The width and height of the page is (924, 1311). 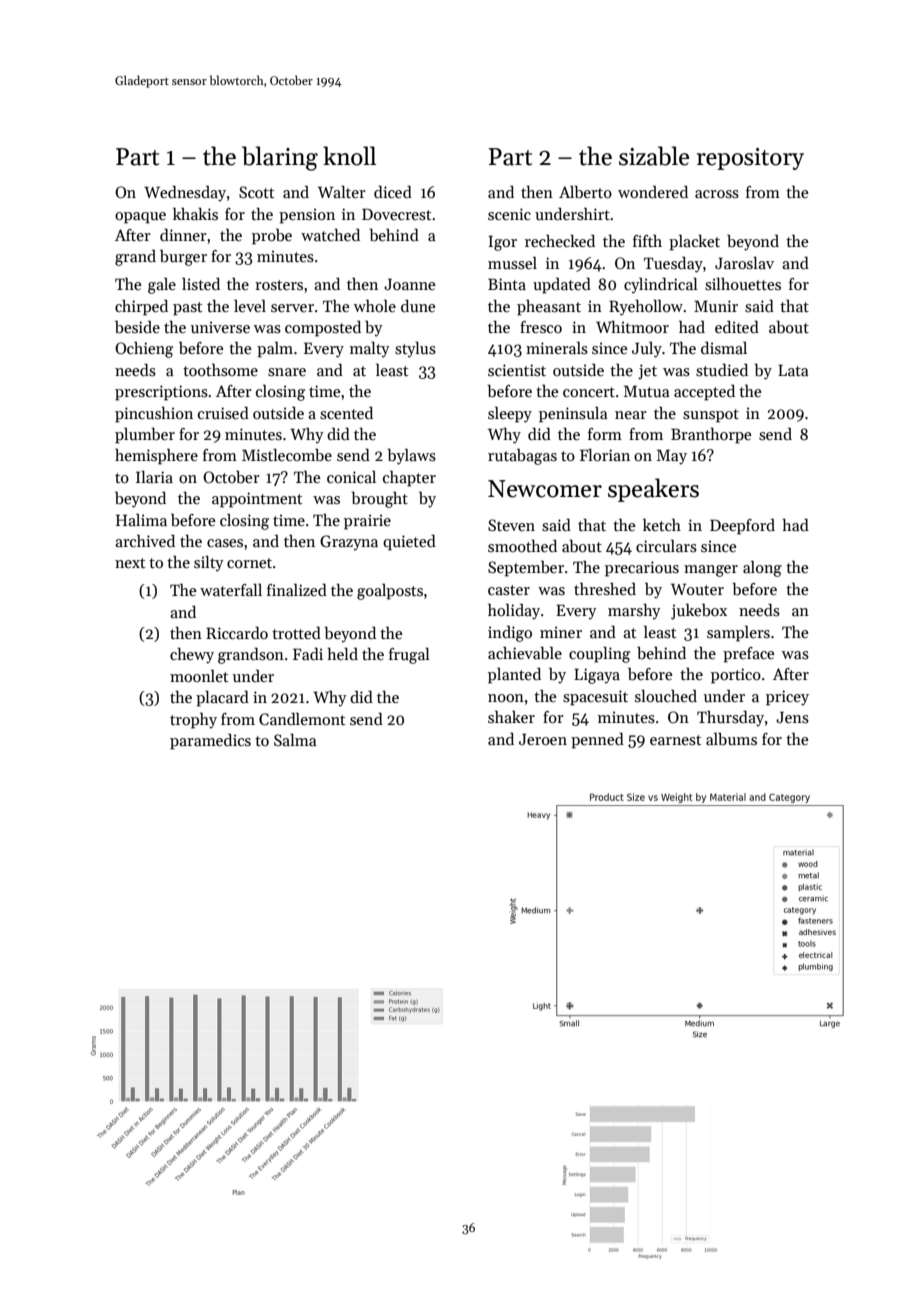 I want to click on Ilaria, so click(x=154, y=476).
